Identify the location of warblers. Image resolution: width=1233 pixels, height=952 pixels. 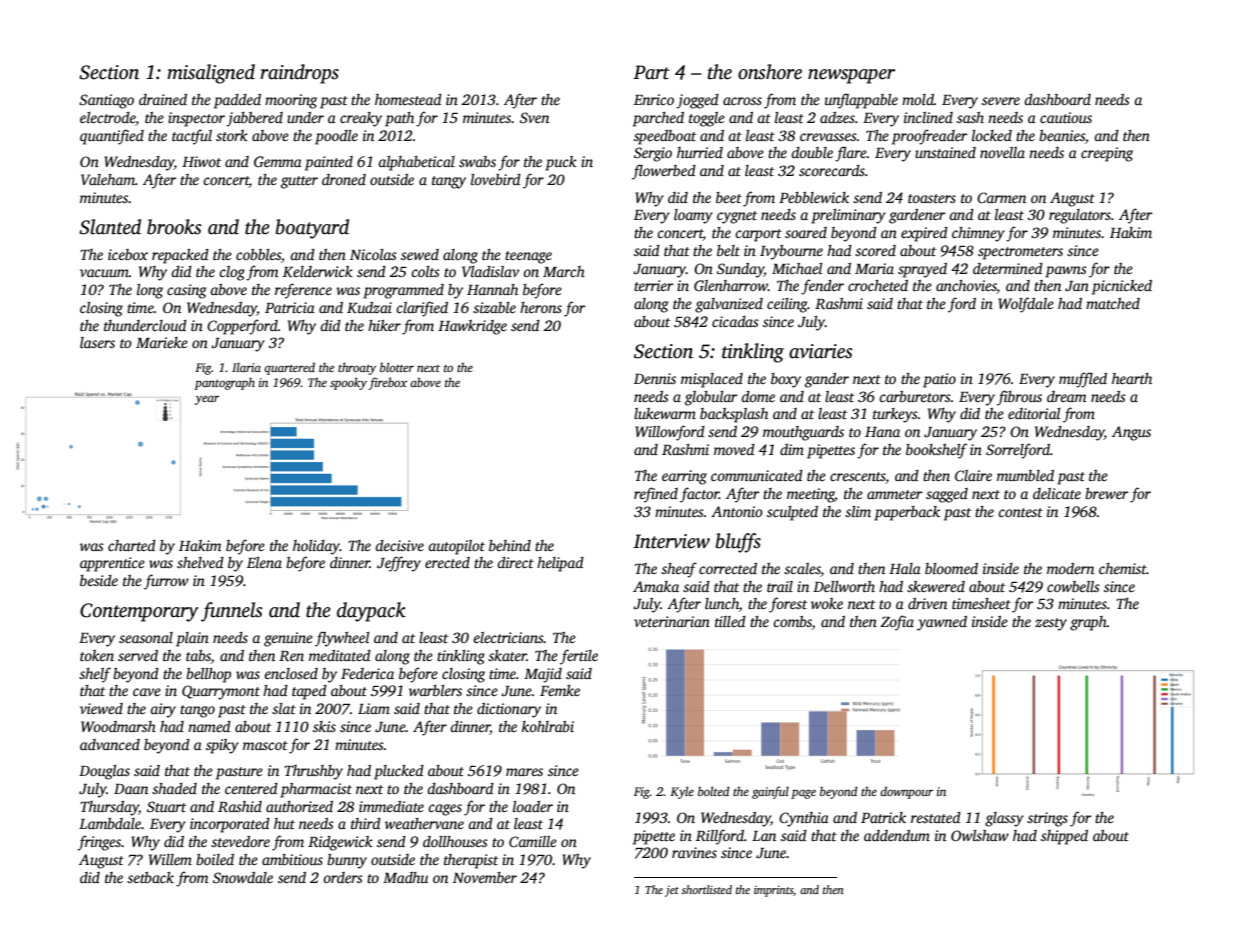
(435, 690).
